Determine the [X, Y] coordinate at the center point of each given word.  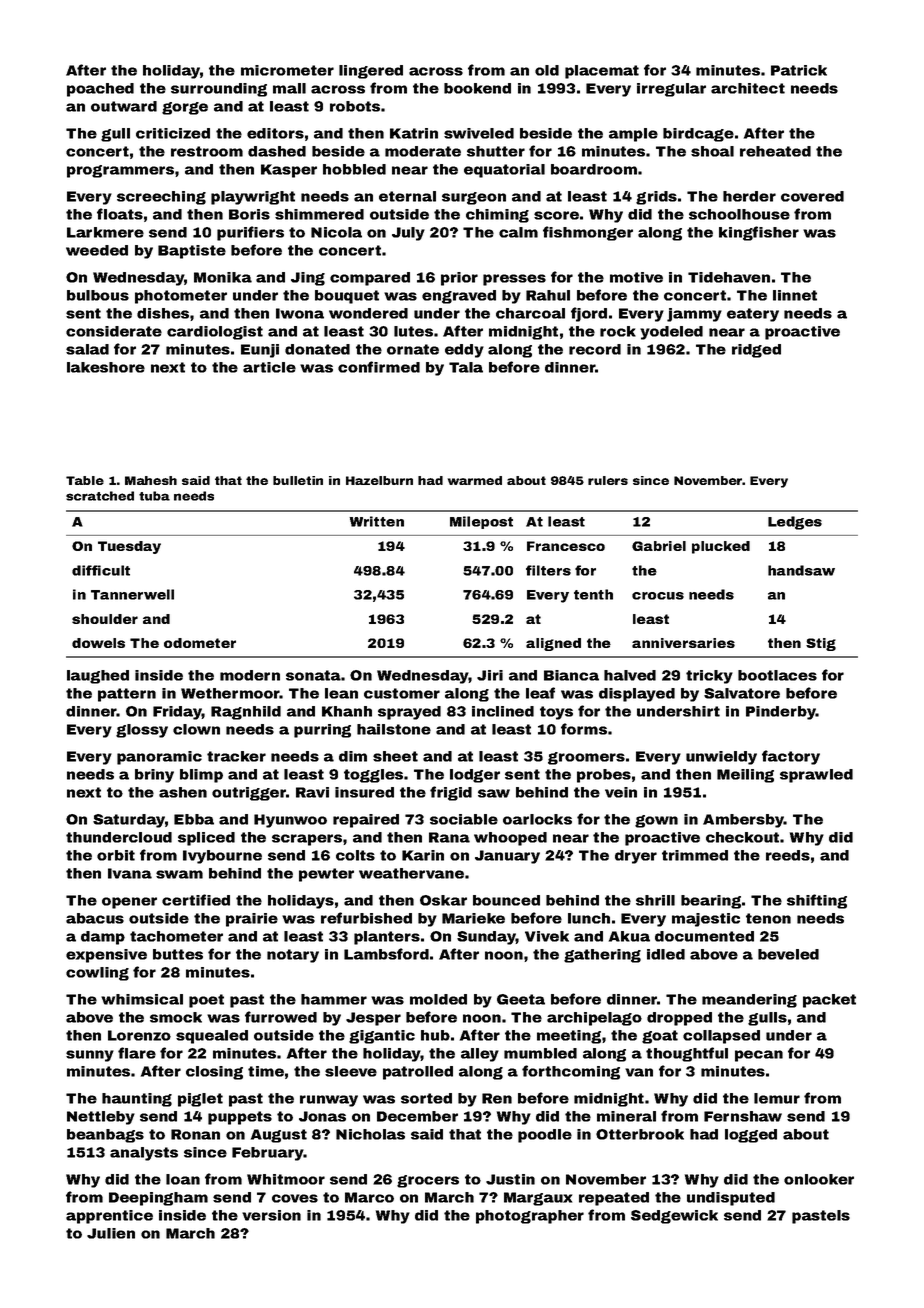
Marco [369, 1197]
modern [250, 675]
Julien [111, 1233]
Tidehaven [729, 277]
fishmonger [588, 233]
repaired [366, 821]
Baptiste [192, 252]
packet [829, 1001]
